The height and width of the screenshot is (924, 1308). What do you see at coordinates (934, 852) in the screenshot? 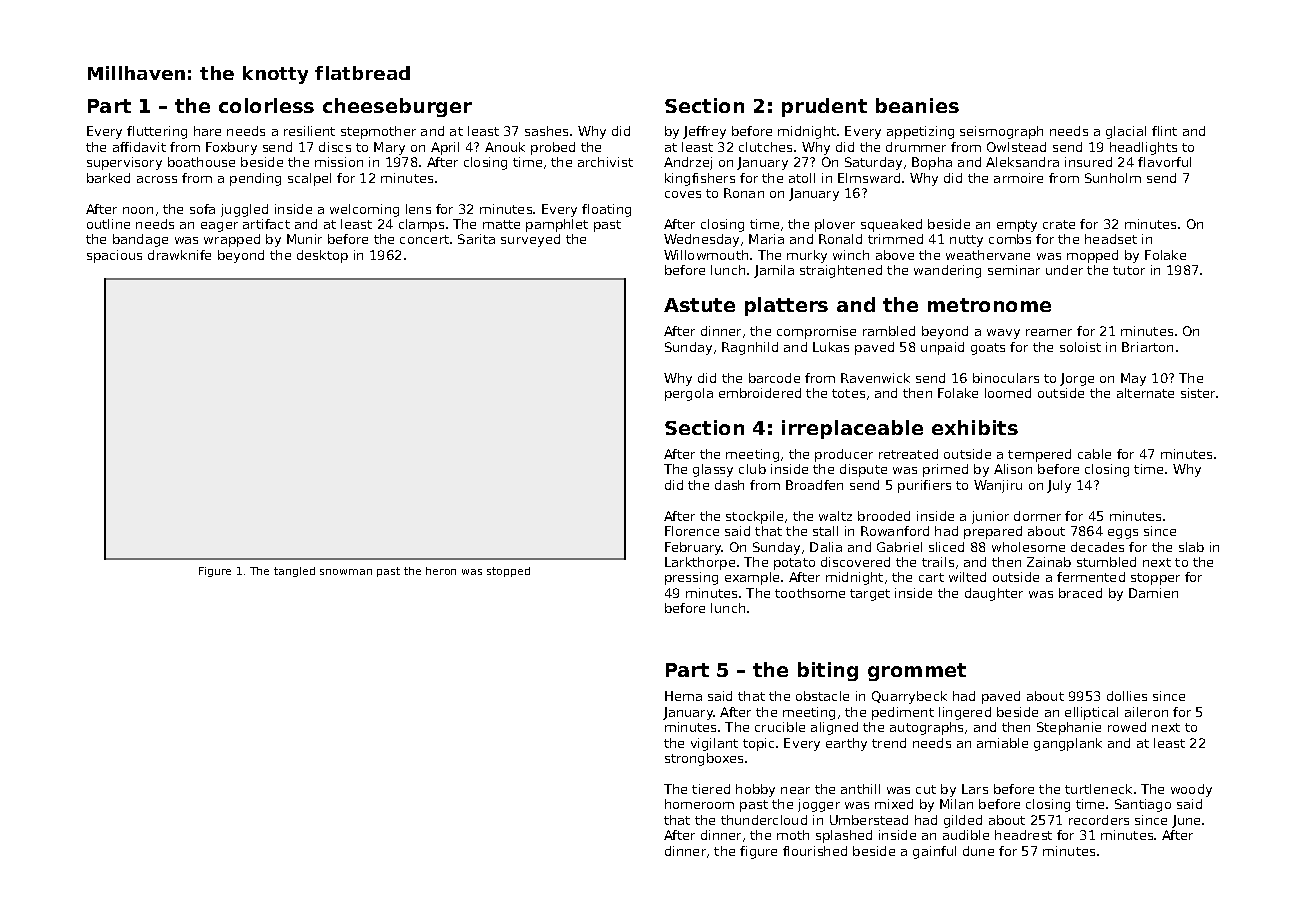
I see `gainful` at bounding box center [934, 852].
